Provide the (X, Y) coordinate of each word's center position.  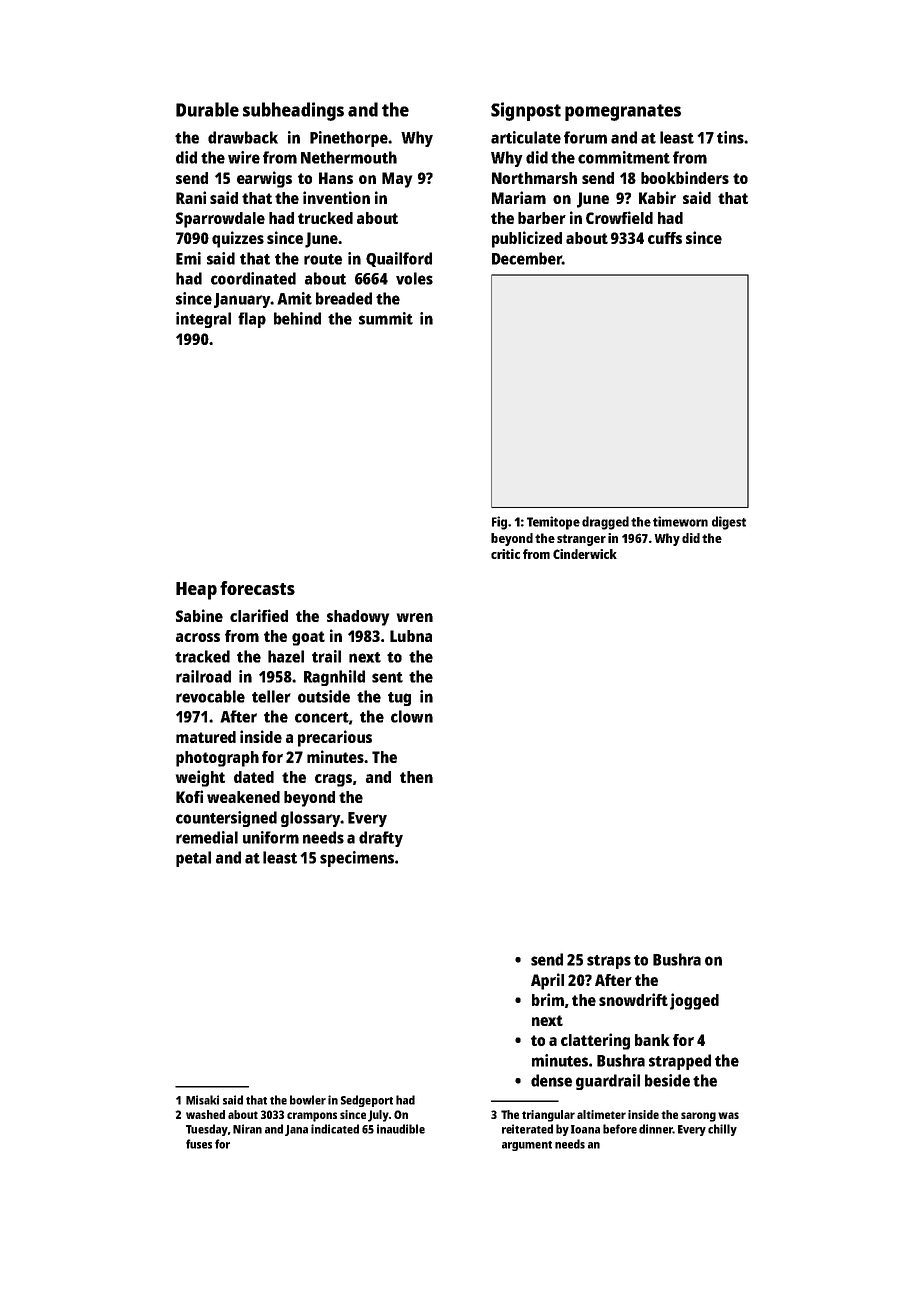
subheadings (293, 111)
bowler (308, 1100)
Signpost (526, 111)
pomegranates (623, 112)
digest (729, 523)
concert (322, 717)
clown (412, 716)
